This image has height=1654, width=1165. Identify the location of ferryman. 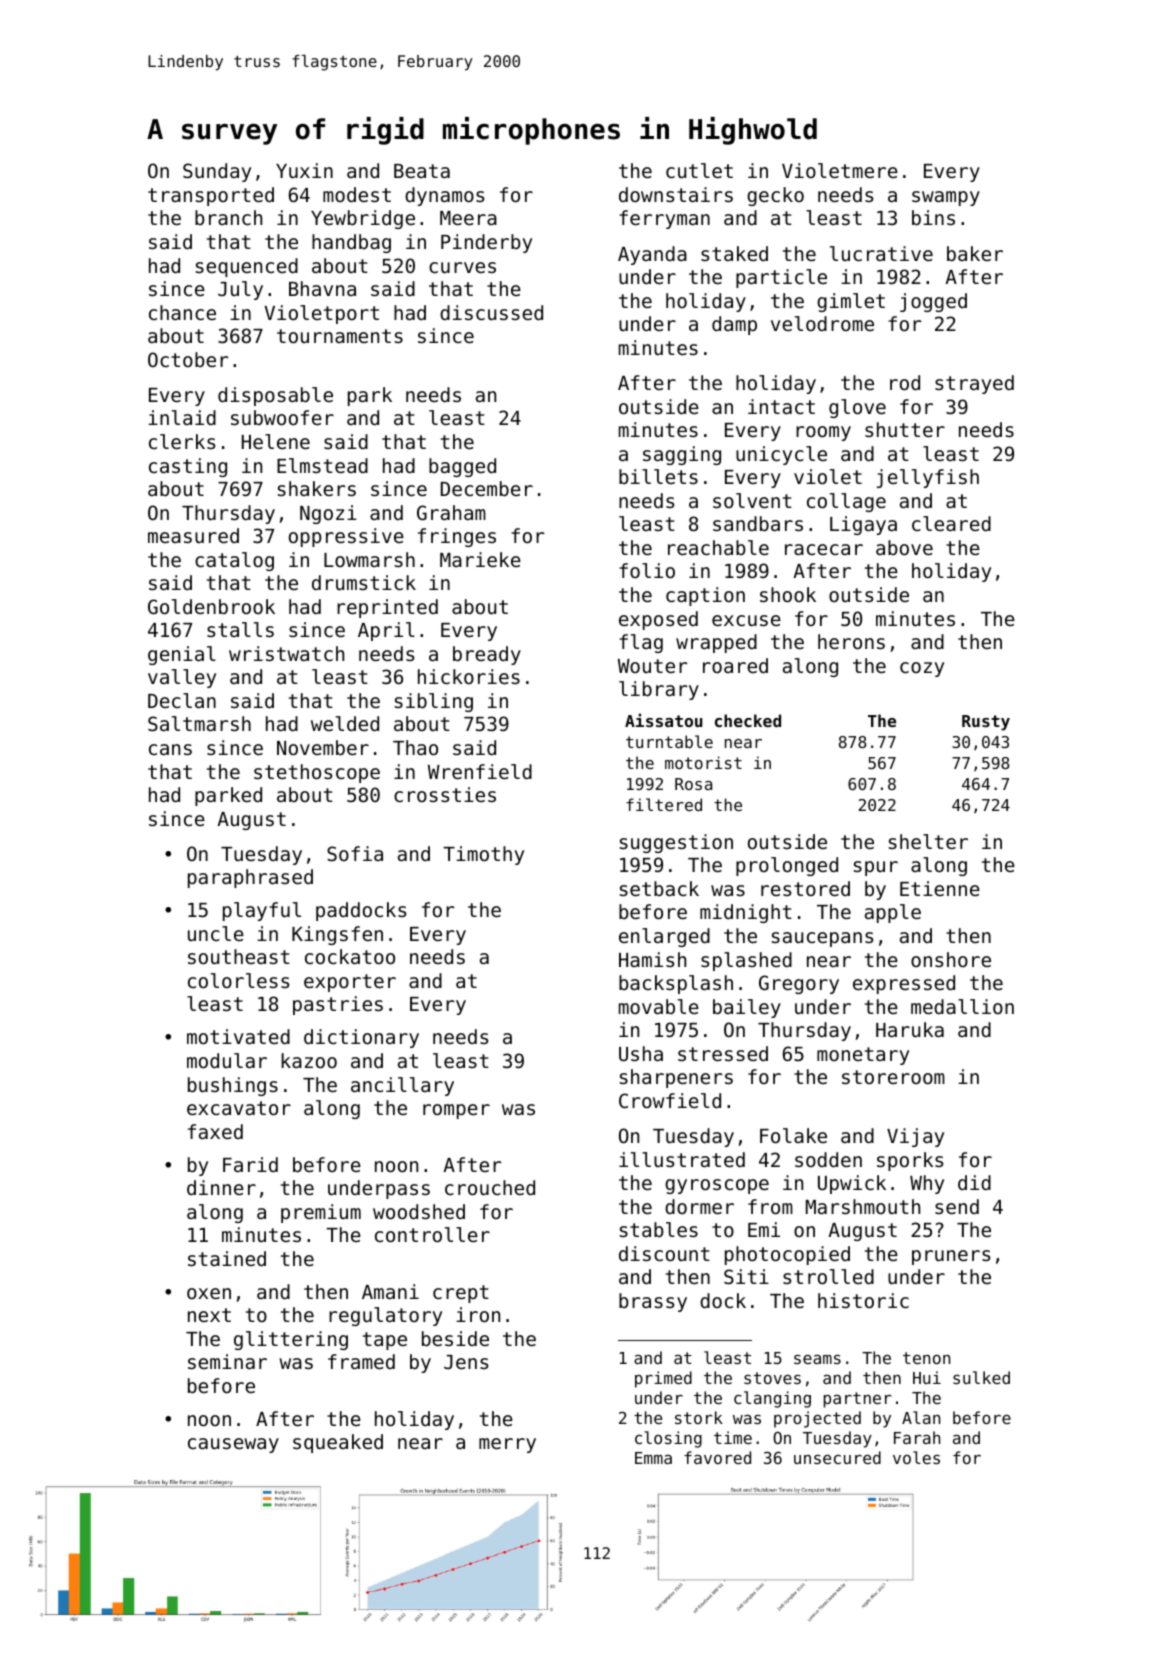
(664, 219).
